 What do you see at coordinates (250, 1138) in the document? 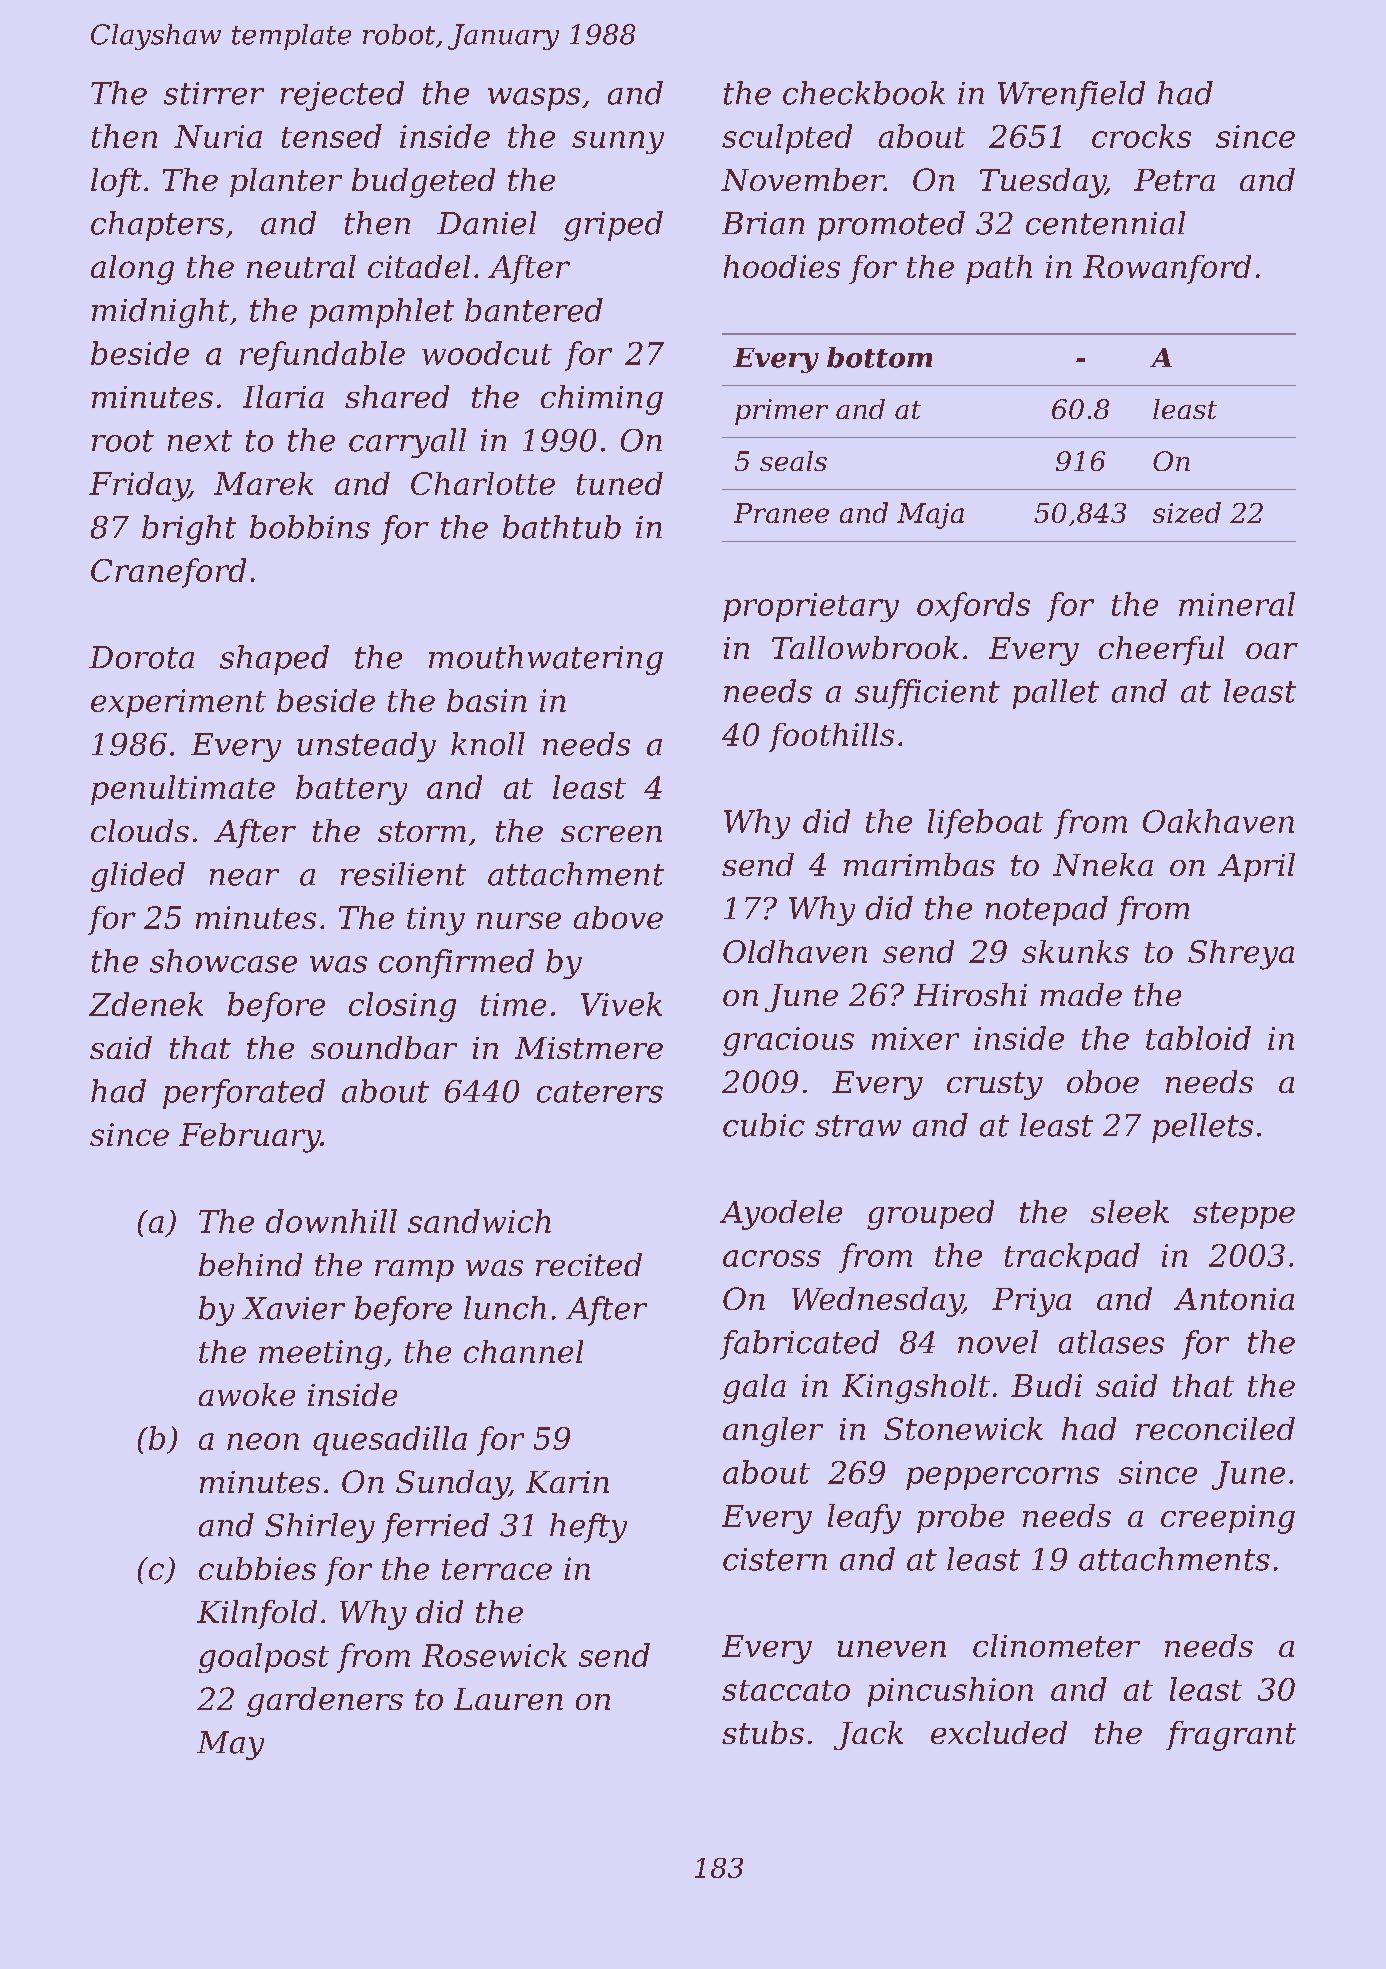
I see `February` at bounding box center [250, 1138].
